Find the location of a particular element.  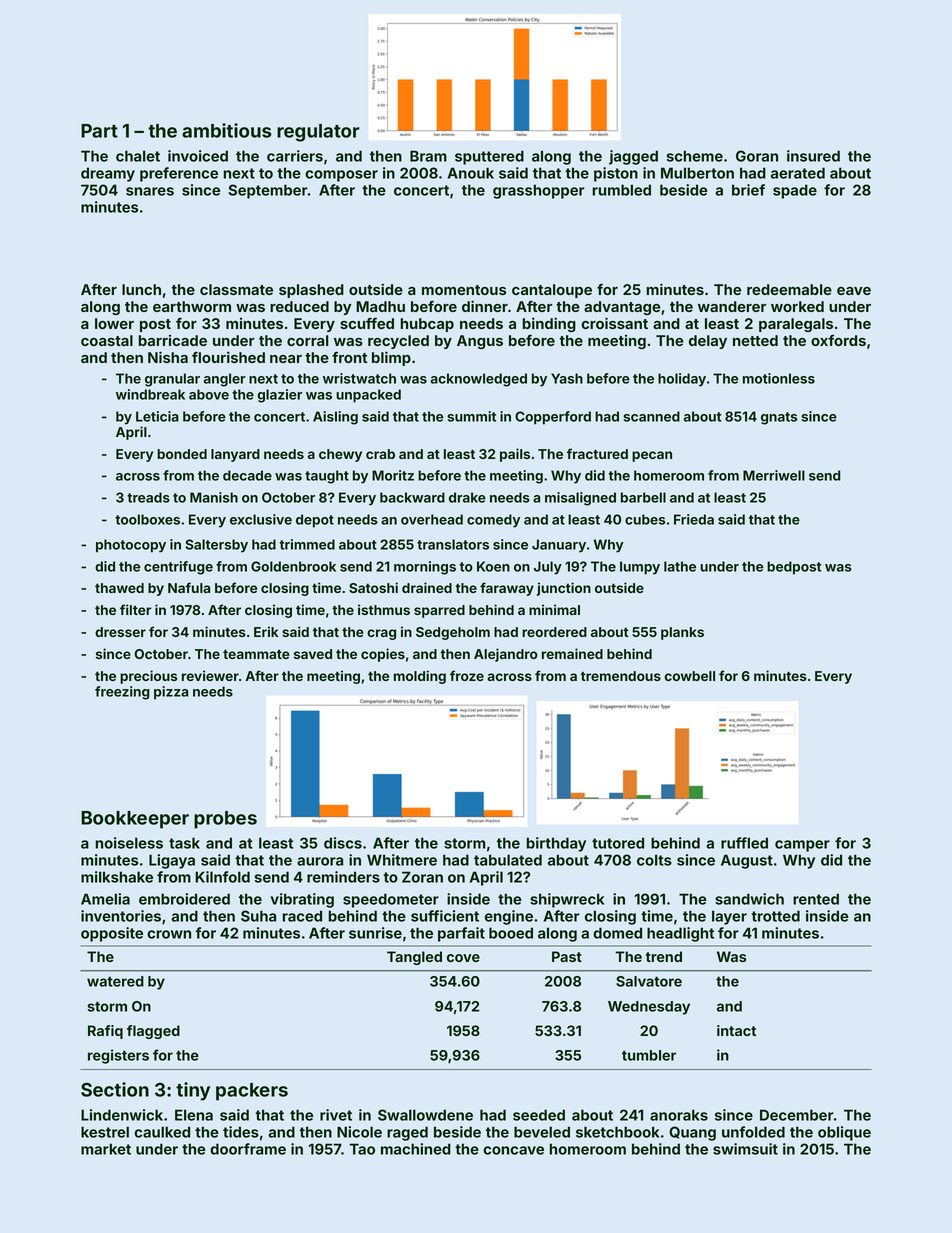

market is located at coordinates (106, 1149).
